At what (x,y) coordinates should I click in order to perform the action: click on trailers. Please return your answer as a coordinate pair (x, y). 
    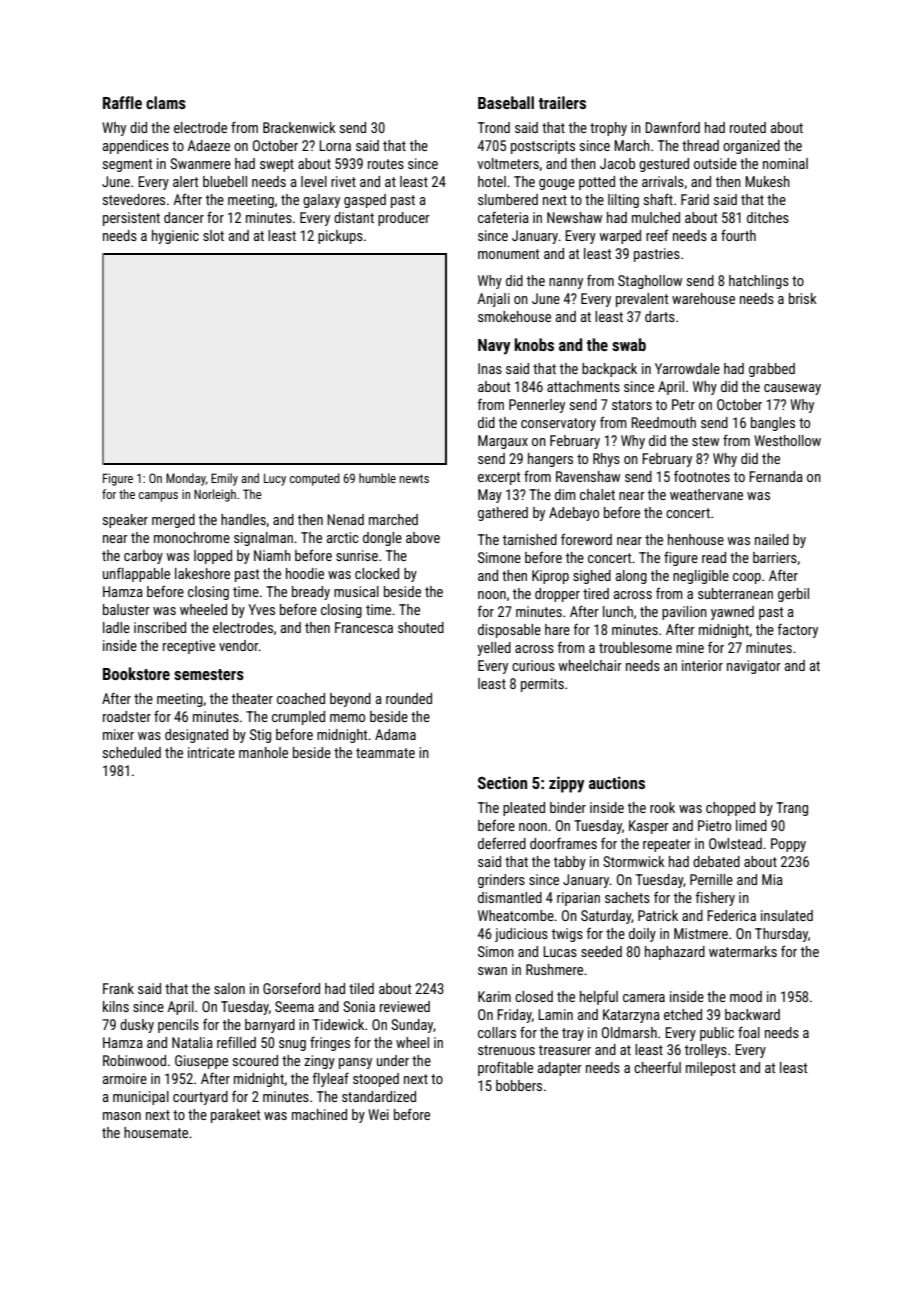
    Looking at the image, I should click on (562, 102).
